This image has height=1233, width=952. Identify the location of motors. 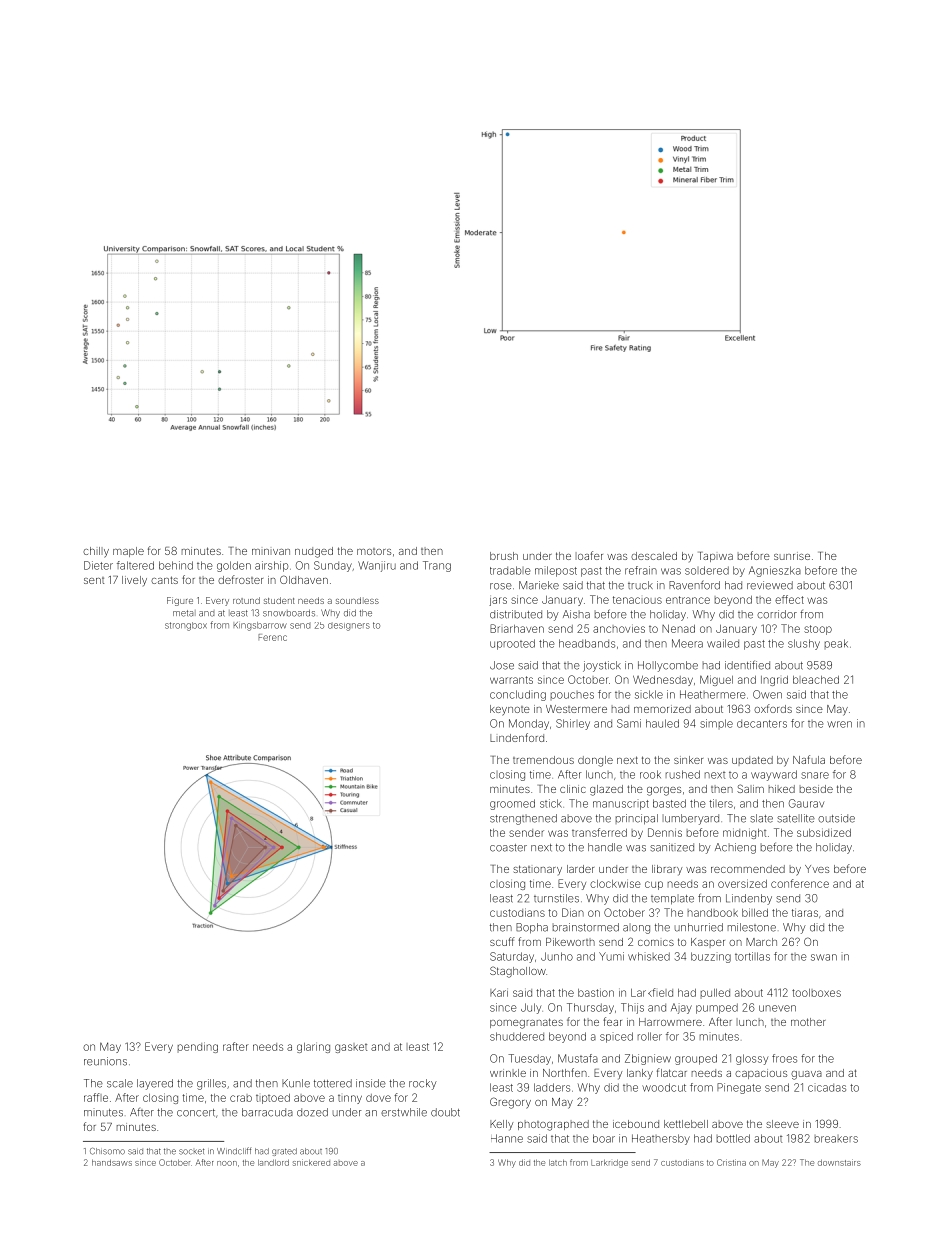
(374, 551).
